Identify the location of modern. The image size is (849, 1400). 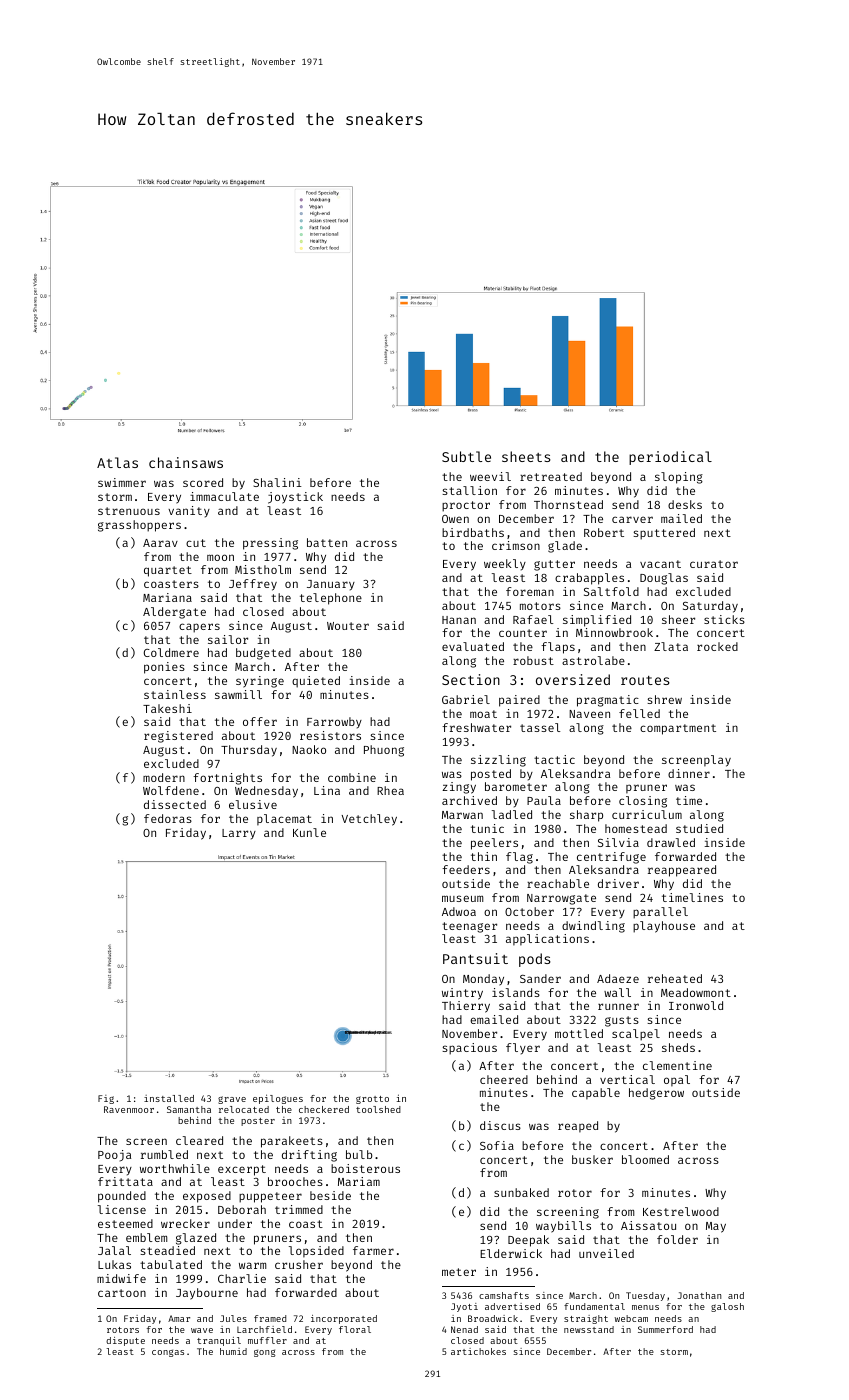
(164, 777).
